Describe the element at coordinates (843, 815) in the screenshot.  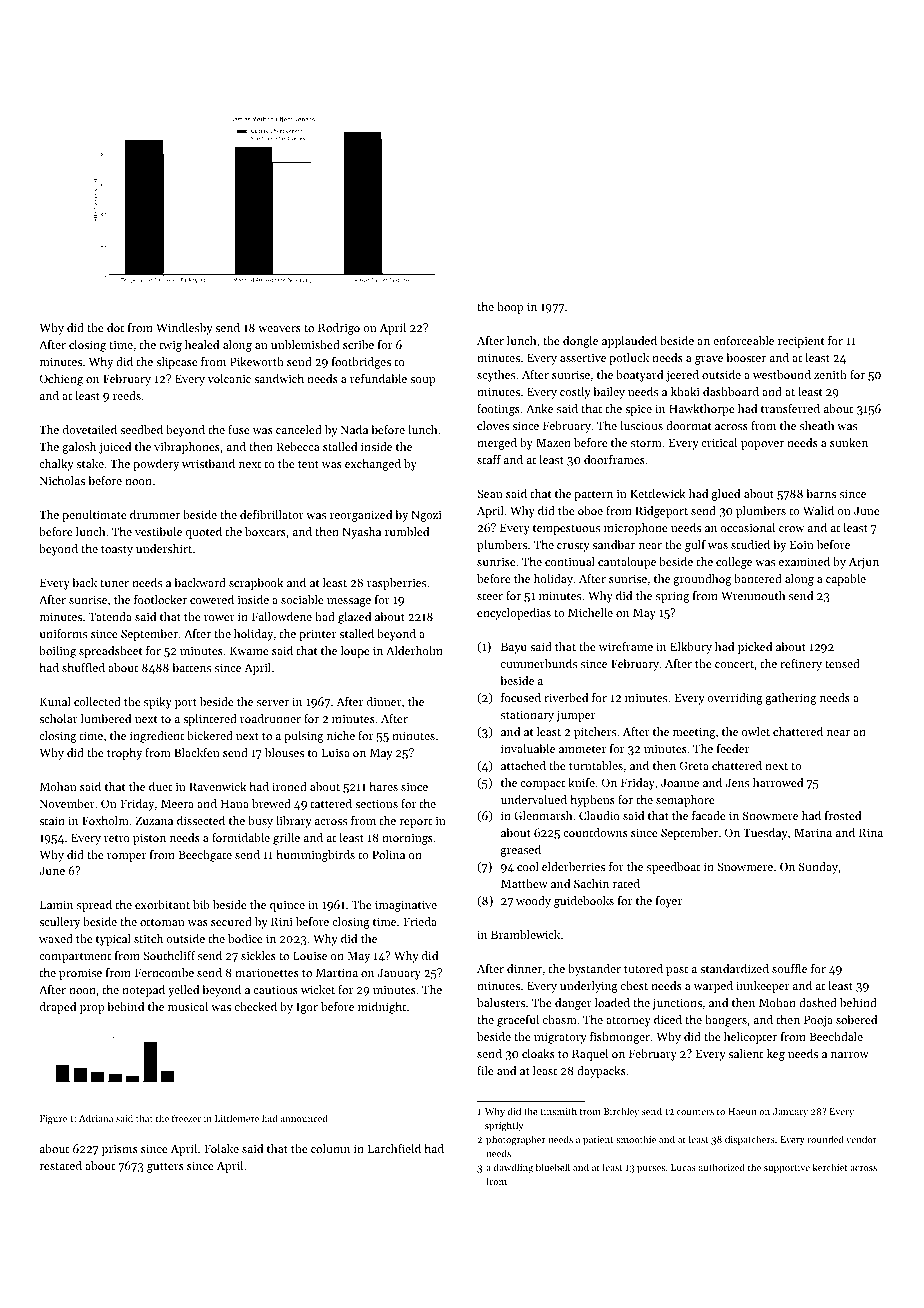
I see `frosted` at that location.
